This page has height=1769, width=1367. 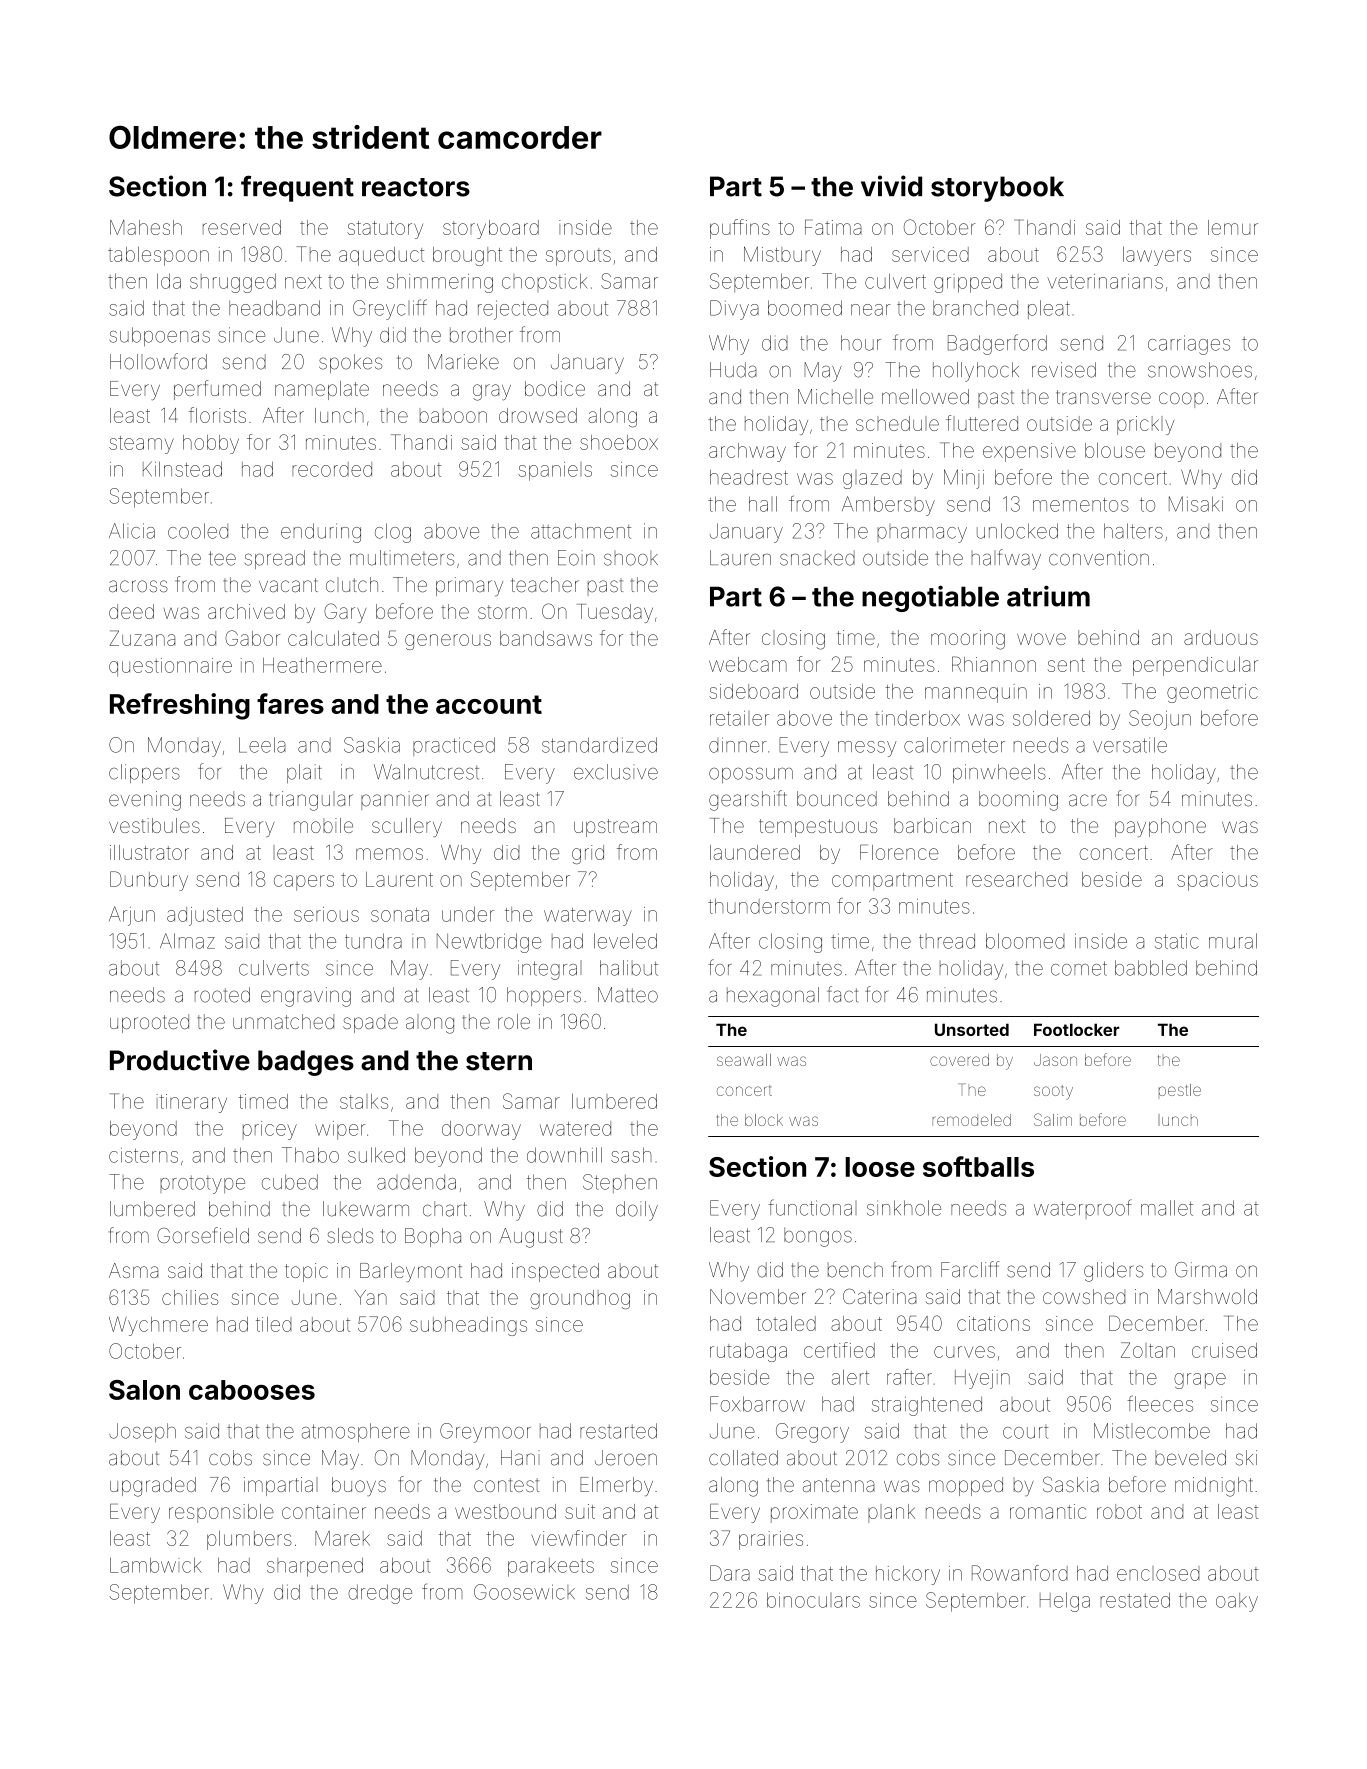 What do you see at coordinates (297, 188) in the page?
I see `frequent` at bounding box center [297, 188].
